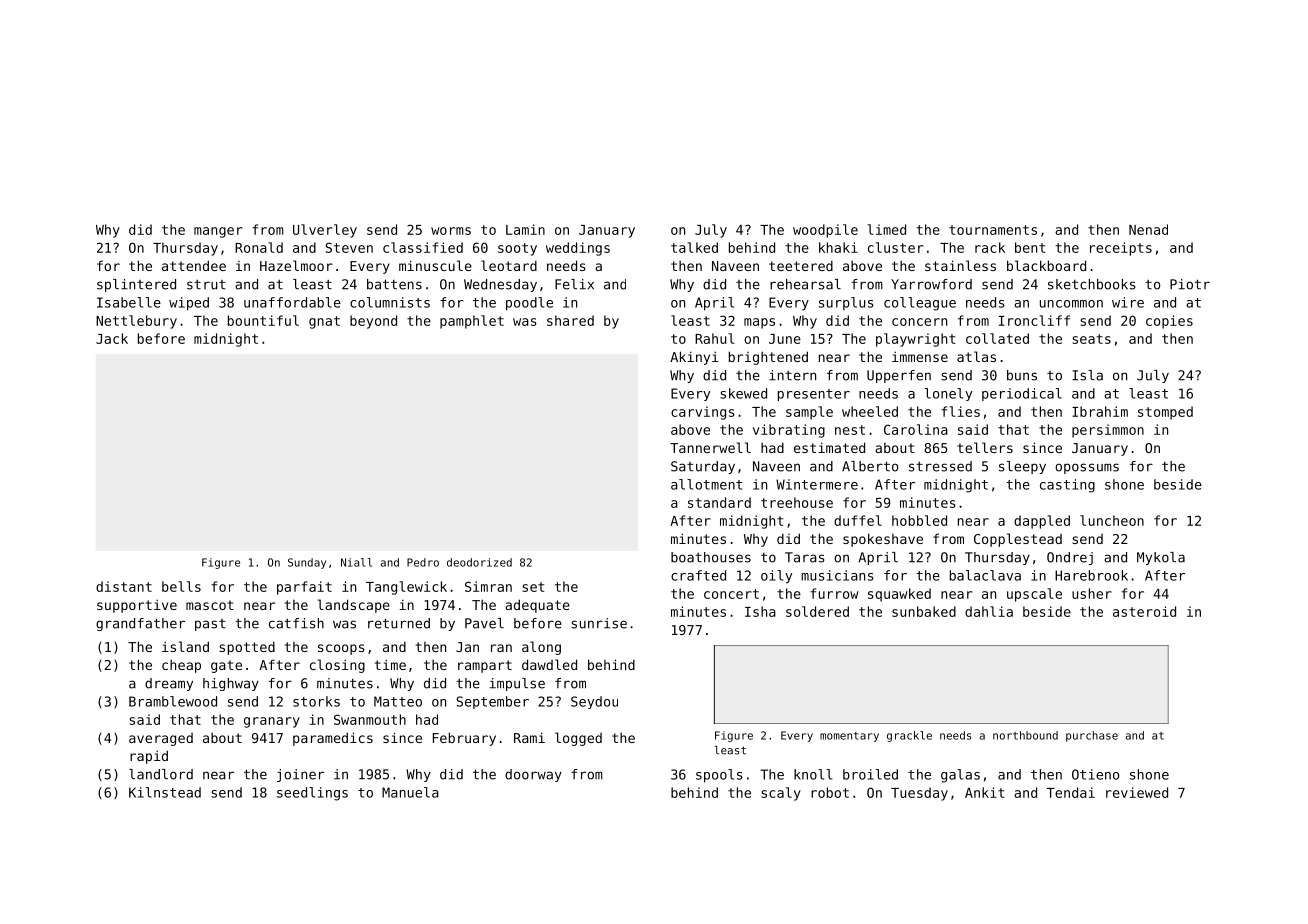 The width and height of the screenshot is (1308, 924). I want to click on Sunday, so click(307, 563).
